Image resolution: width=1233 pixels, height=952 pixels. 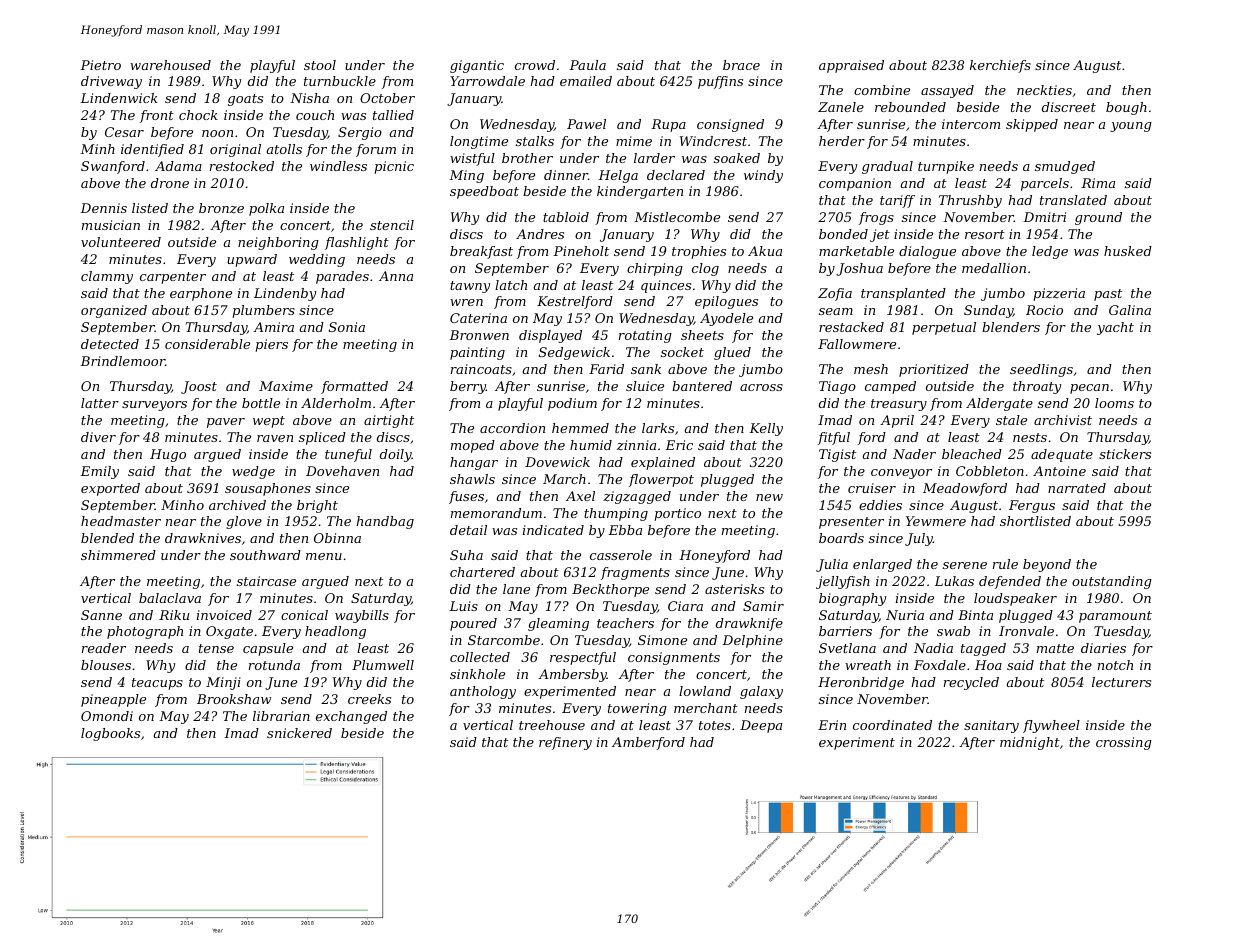 What do you see at coordinates (285, 294) in the screenshot?
I see `Lindenby` at bounding box center [285, 294].
